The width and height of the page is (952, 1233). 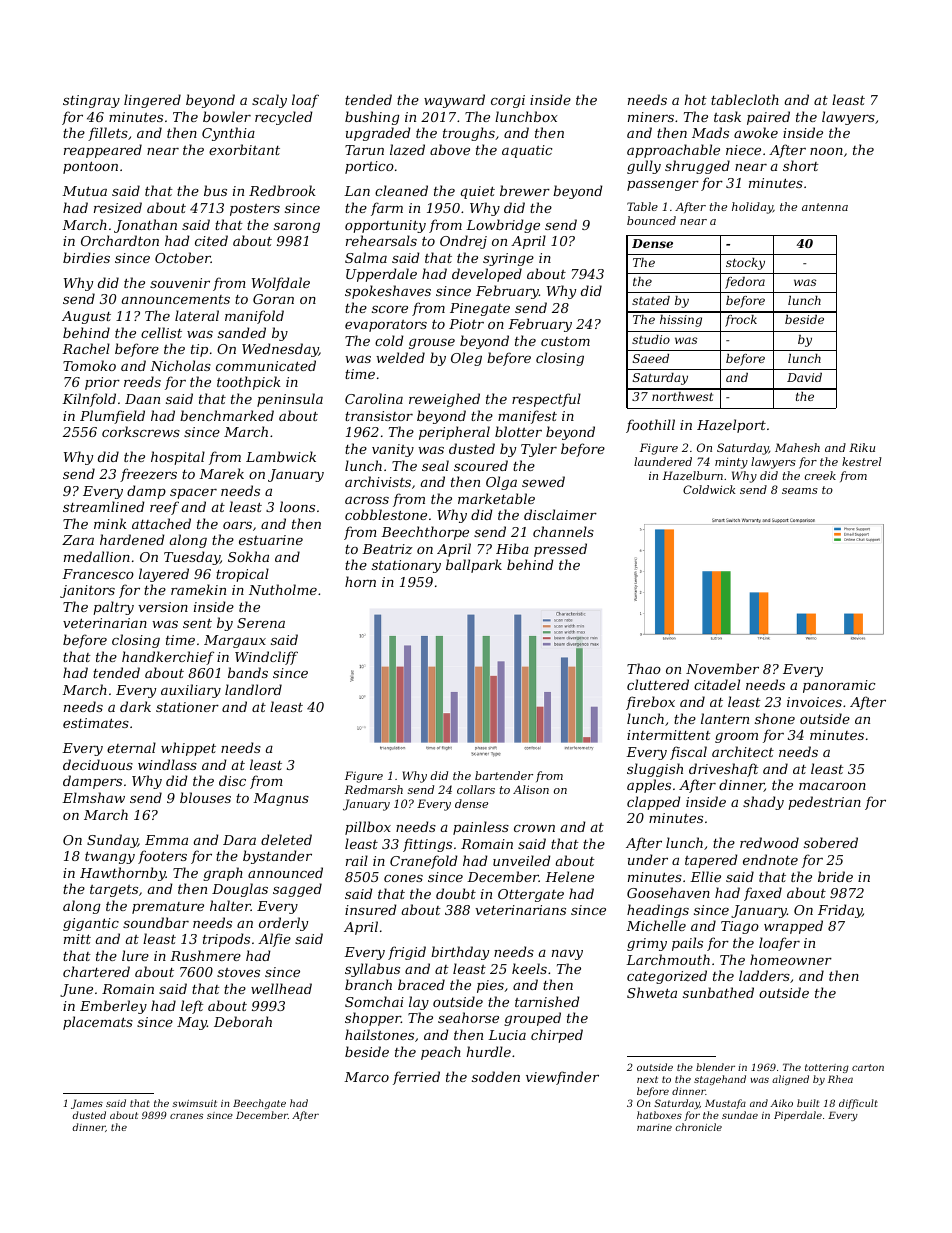 I want to click on frigid, so click(x=407, y=953).
